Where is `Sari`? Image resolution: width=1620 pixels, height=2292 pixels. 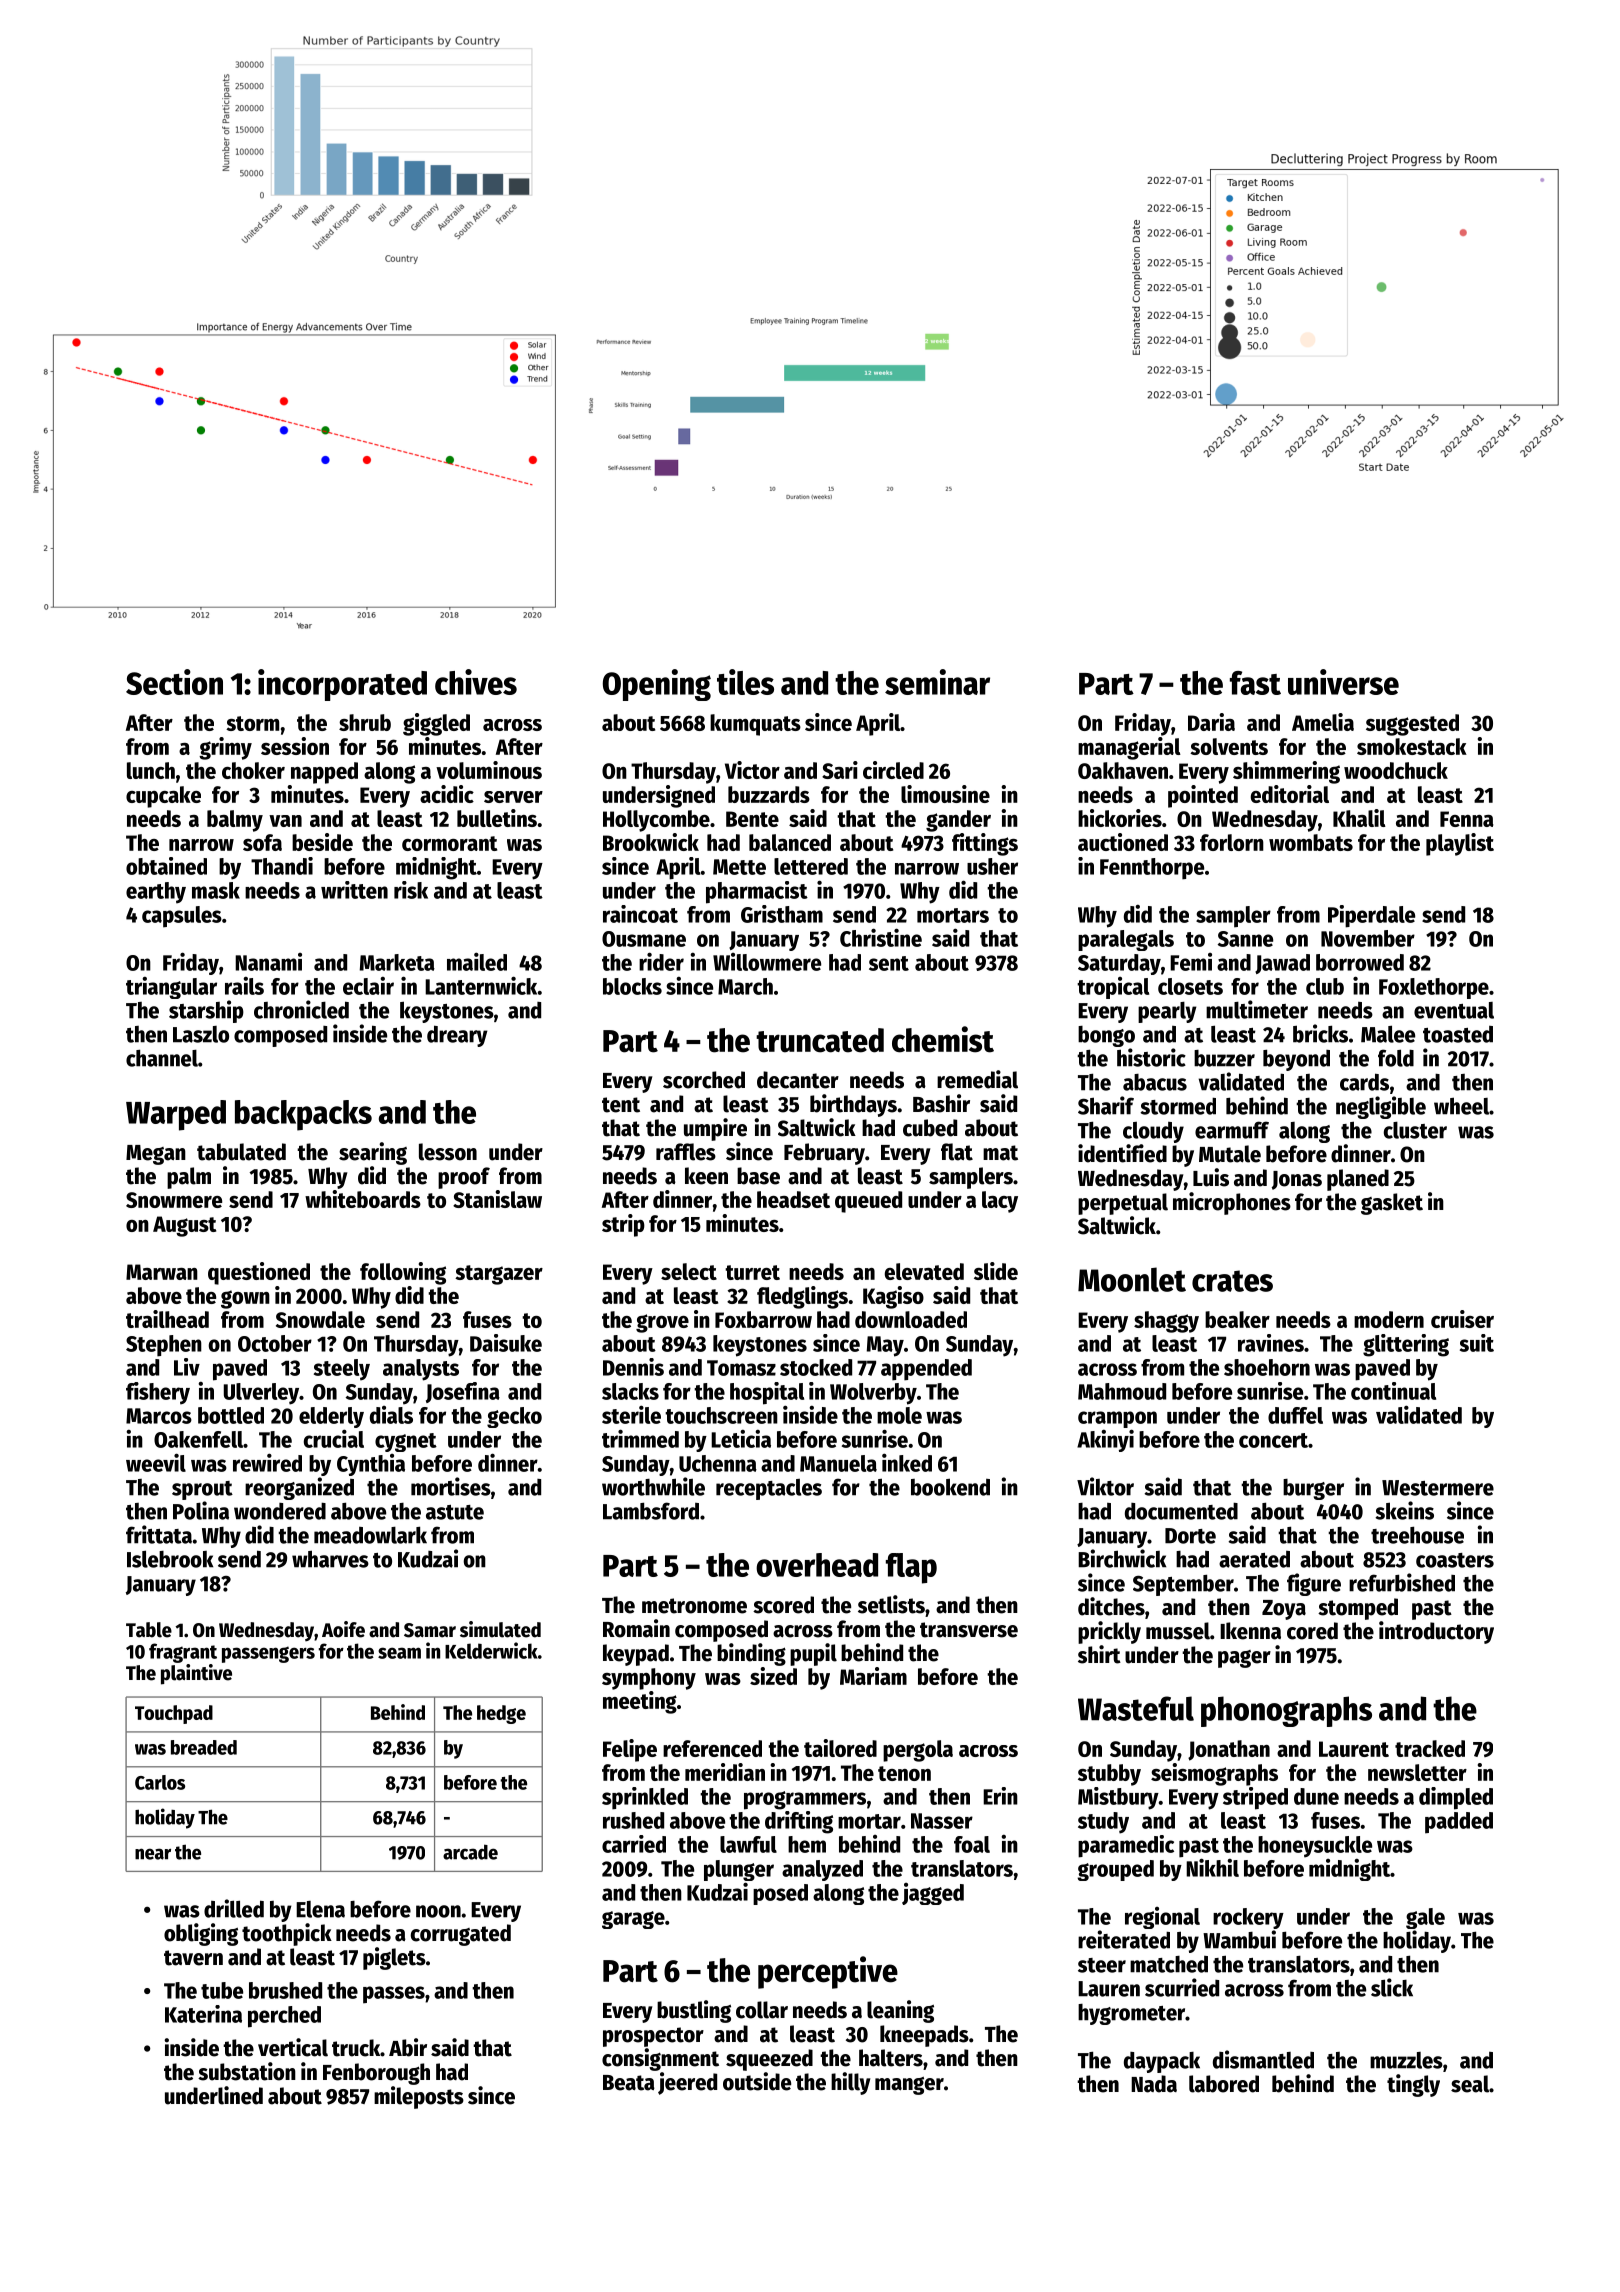
Sari is located at coordinates (840, 770).
